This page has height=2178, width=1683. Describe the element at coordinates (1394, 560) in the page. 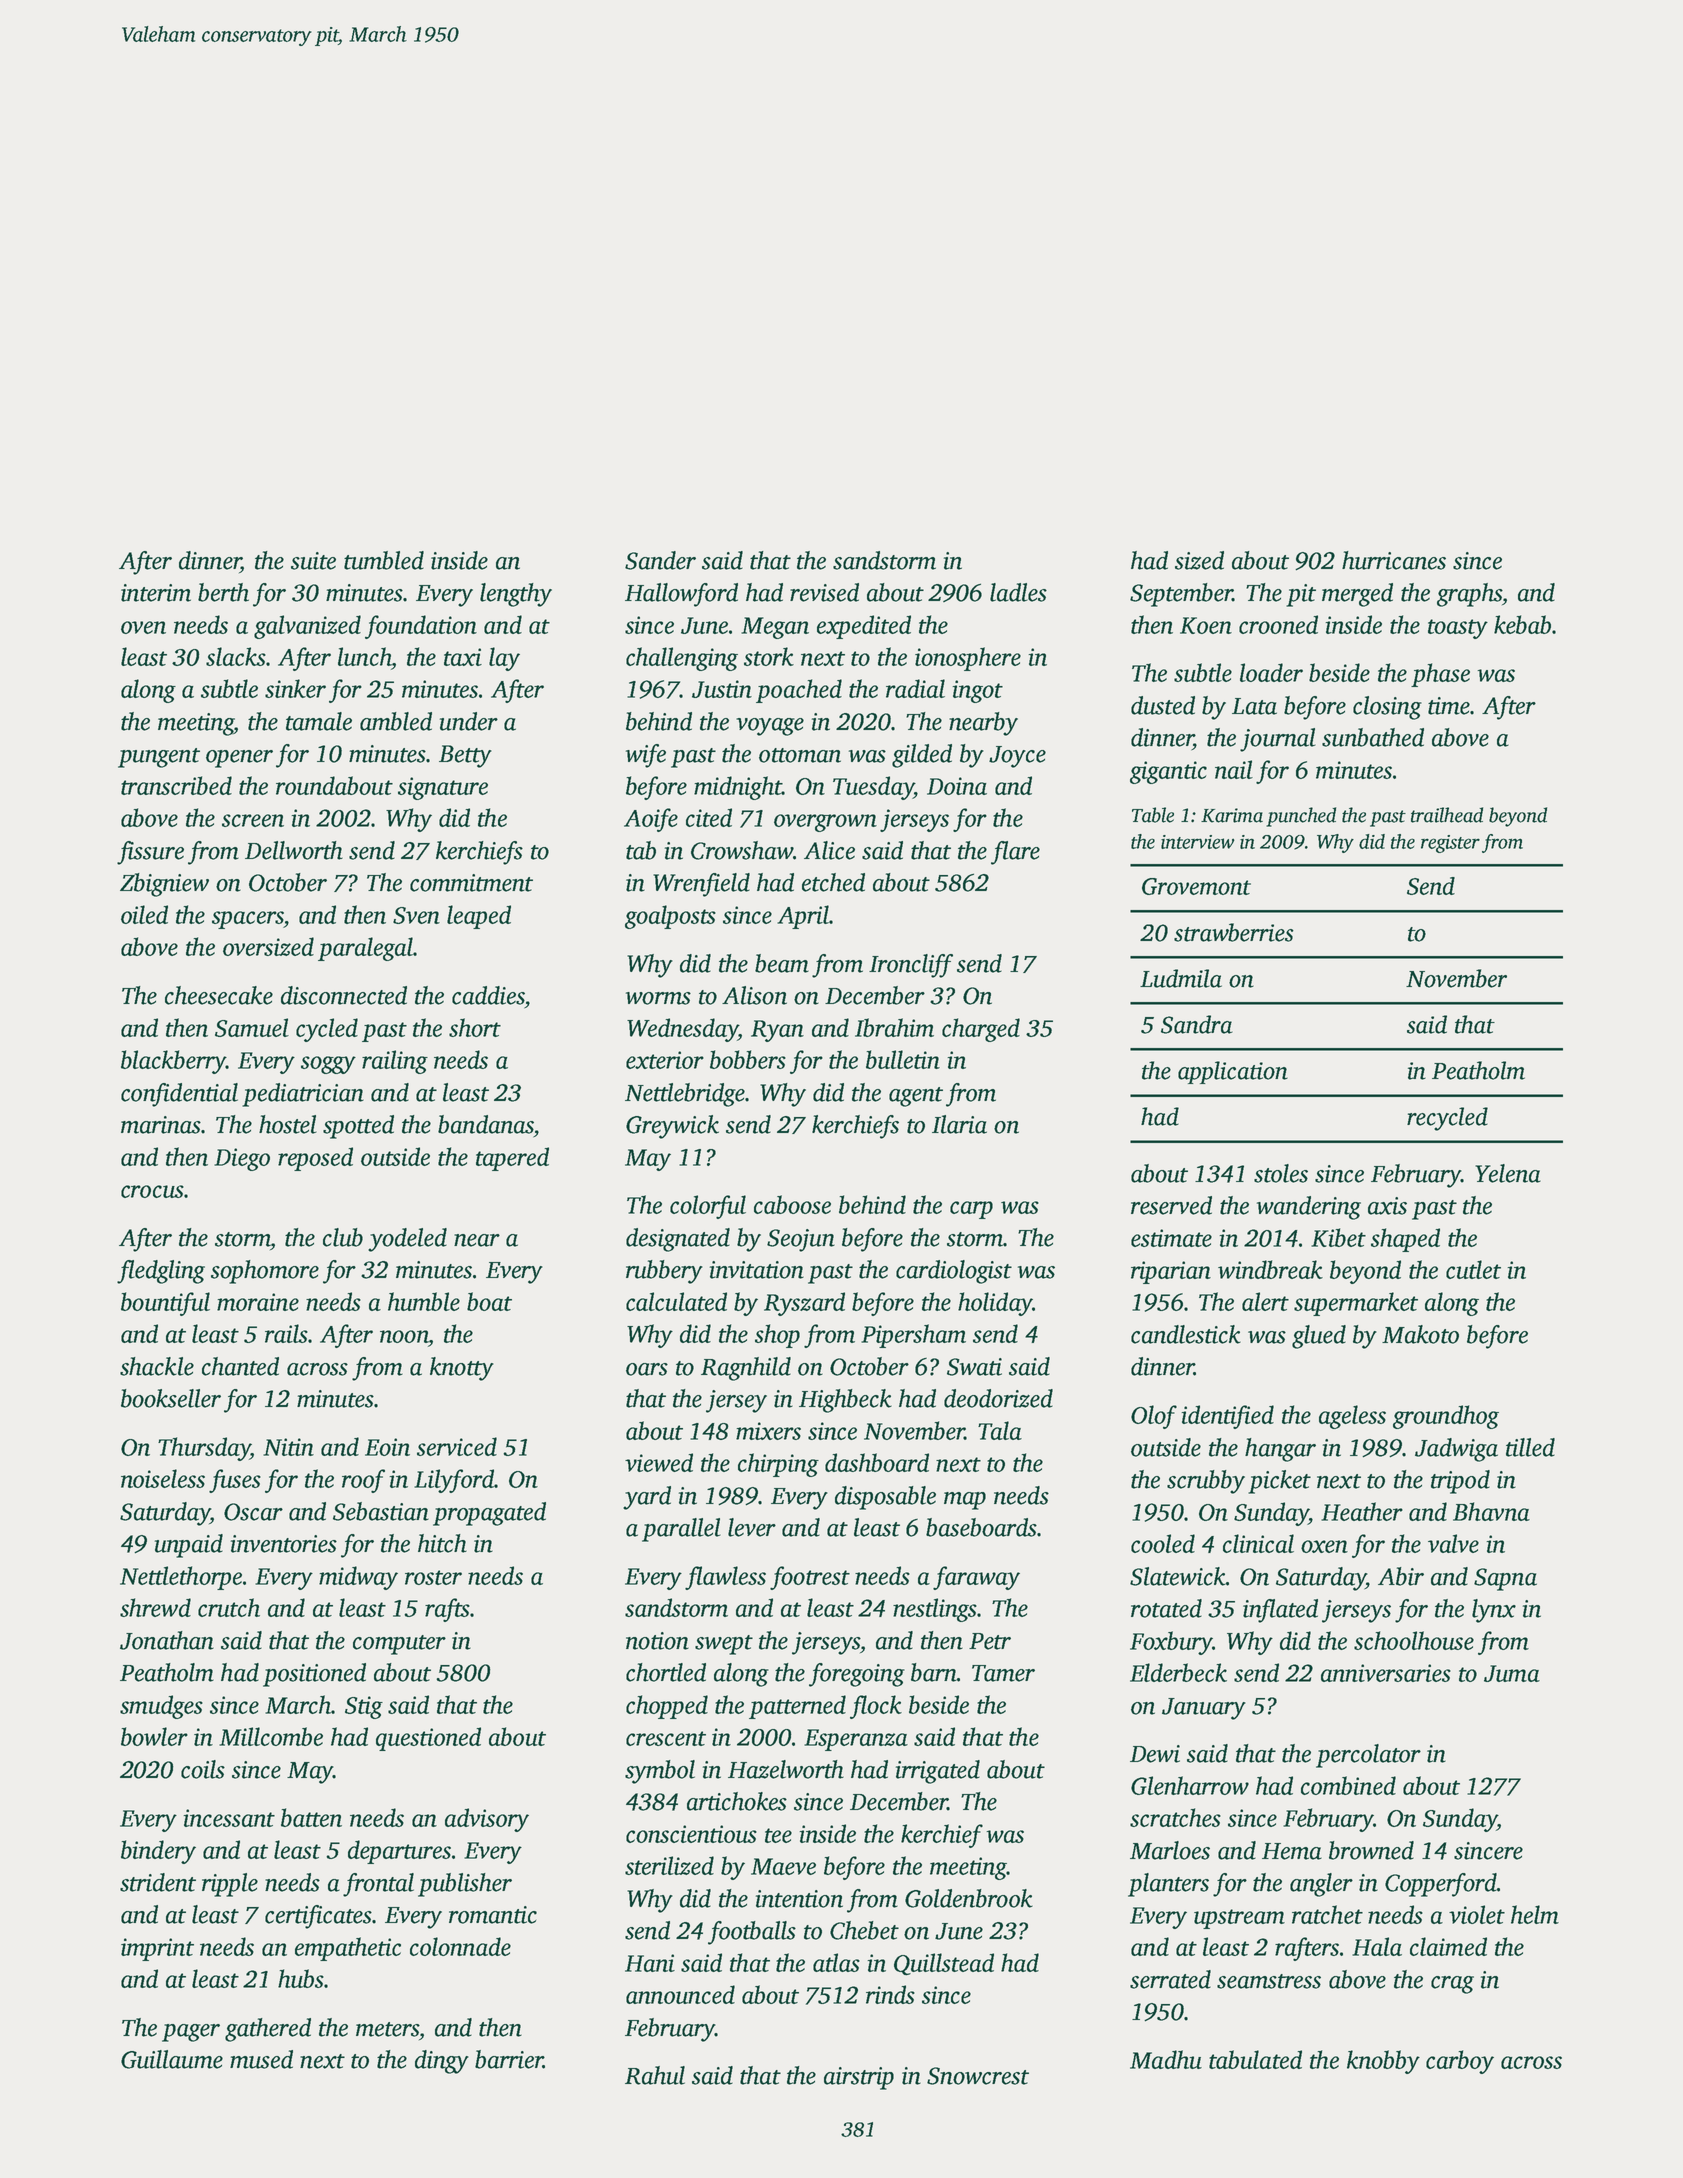

I see `hurricanes` at that location.
